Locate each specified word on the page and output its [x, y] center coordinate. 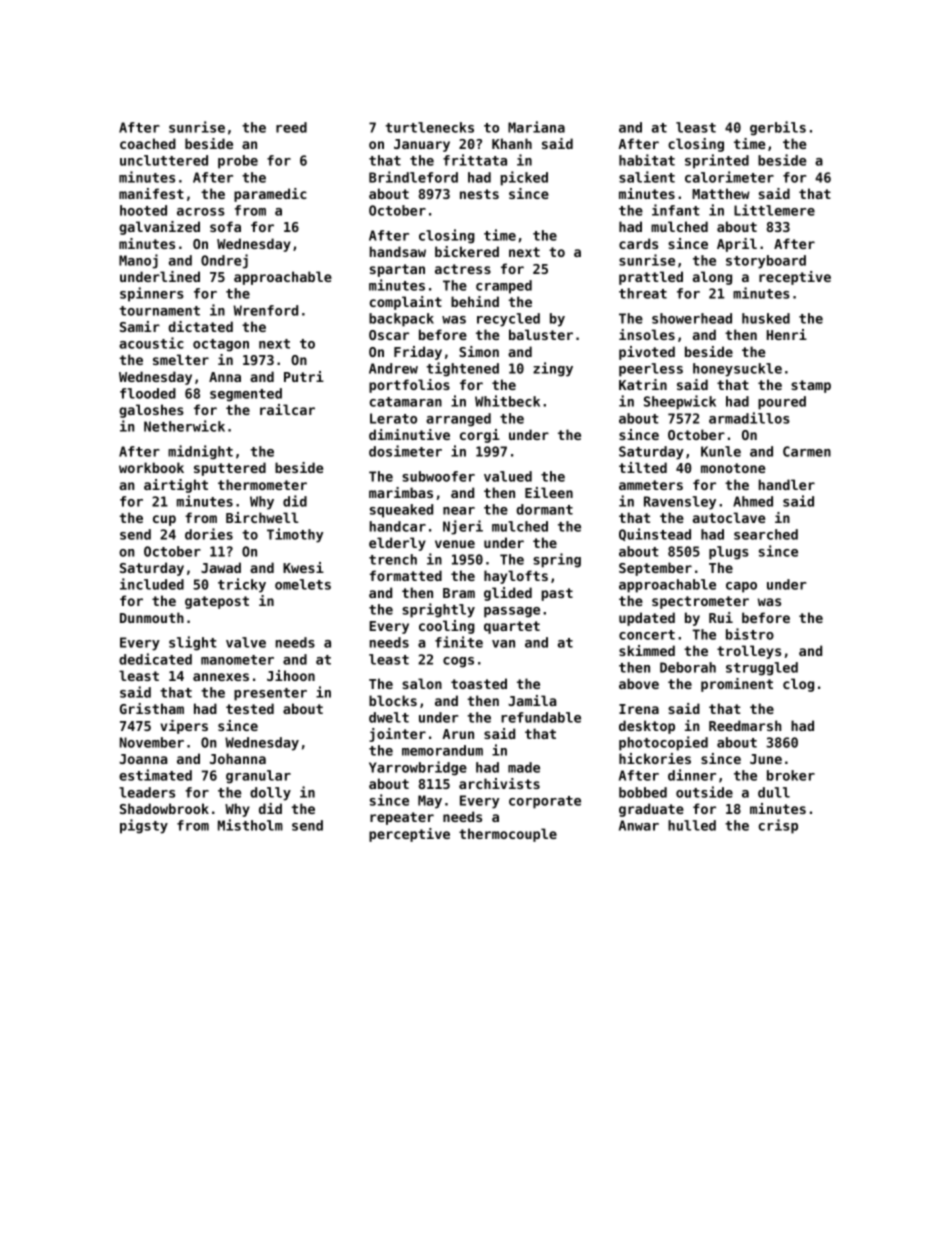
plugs [729, 553]
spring [557, 560]
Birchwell [262, 517]
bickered [467, 251]
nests [479, 194]
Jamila [532, 700]
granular [258, 777]
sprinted [717, 161]
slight [193, 643]
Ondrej [224, 261]
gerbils [778, 128]
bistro [750, 634]
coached [148, 143]
